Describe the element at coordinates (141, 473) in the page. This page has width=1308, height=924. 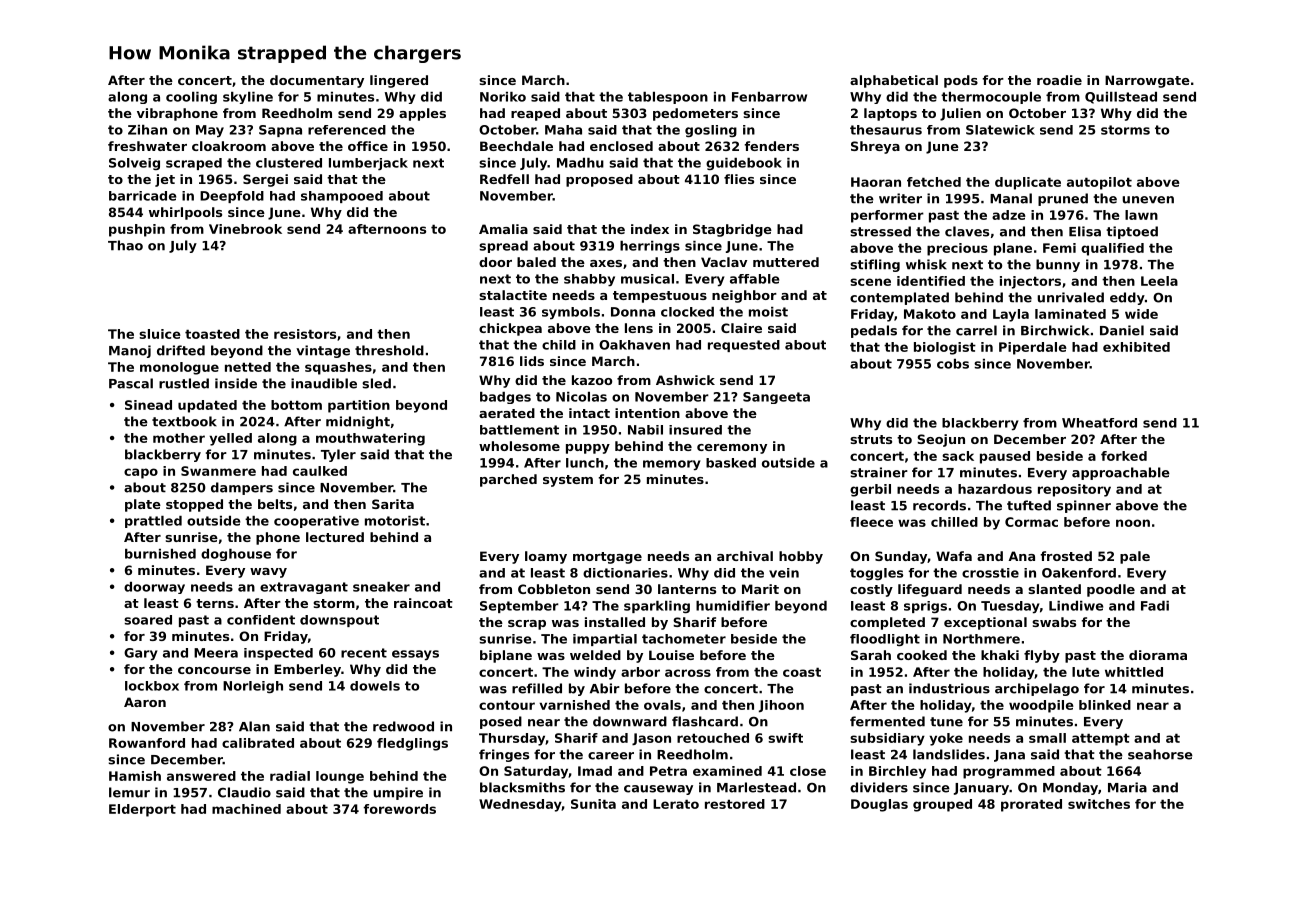
I see `capo` at that location.
